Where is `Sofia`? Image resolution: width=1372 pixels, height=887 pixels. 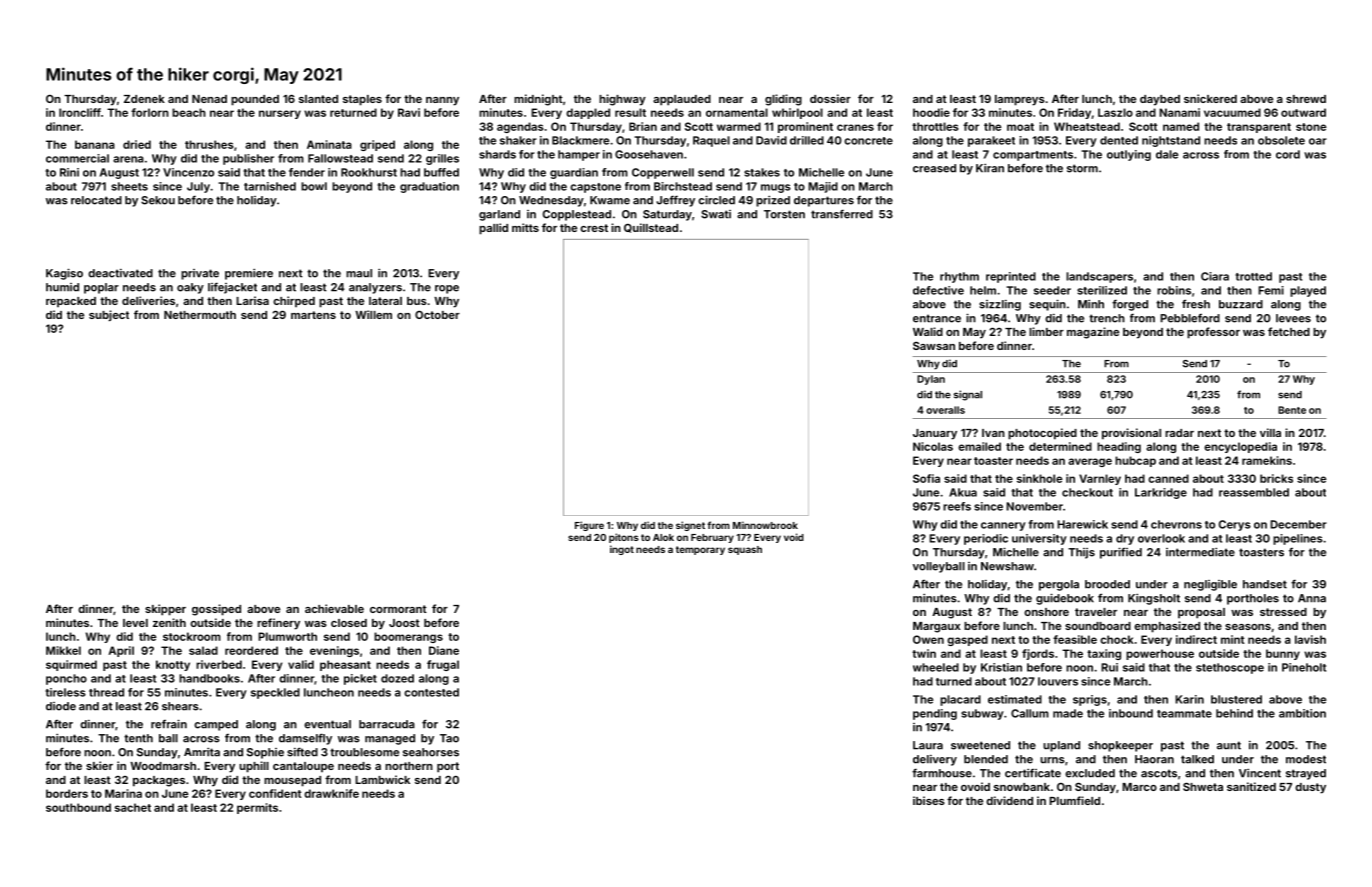
Sofia is located at coordinates (926, 478).
